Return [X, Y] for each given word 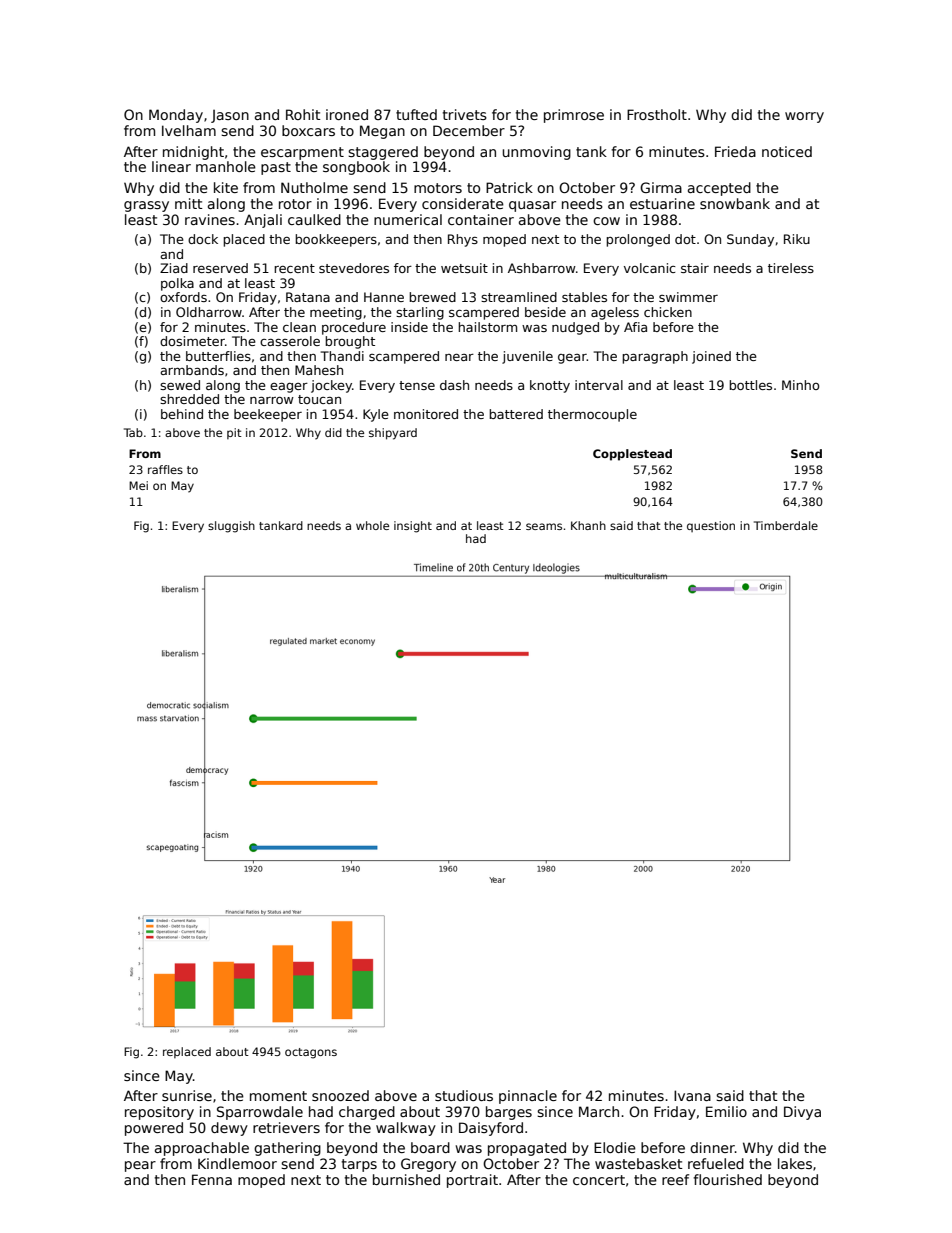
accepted [719, 189]
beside [545, 312]
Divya [802, 1113]
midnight [193, 153]
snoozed [340, 1095]
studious [464, 1095]
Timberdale [786, 525]
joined [711, 357]
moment [278, 1096]
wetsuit [464, 268]
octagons [311, 1053]
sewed [180, 385]
